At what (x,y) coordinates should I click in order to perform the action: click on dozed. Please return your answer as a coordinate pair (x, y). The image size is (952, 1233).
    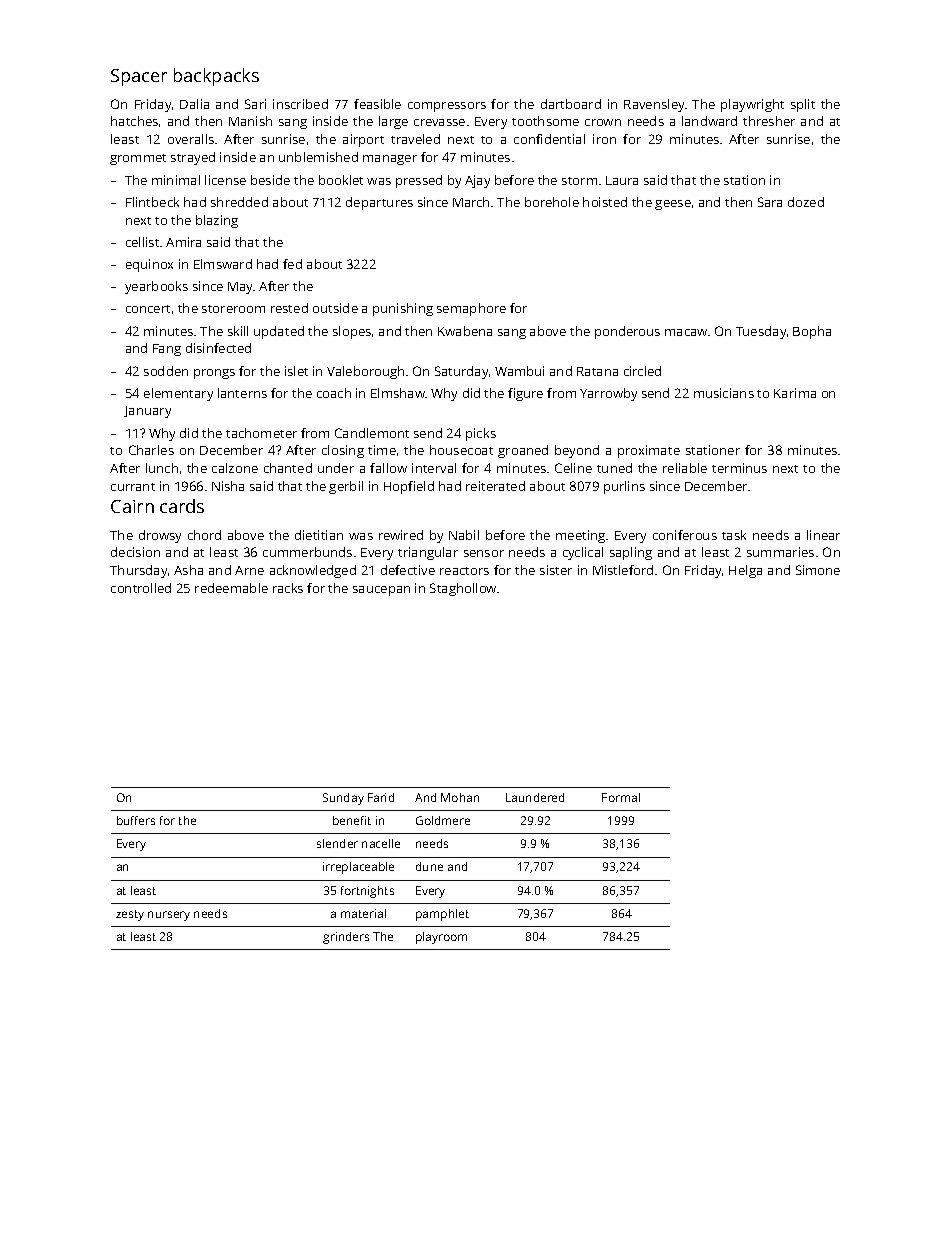
    Looking at the image, I should click on (806, 202).
